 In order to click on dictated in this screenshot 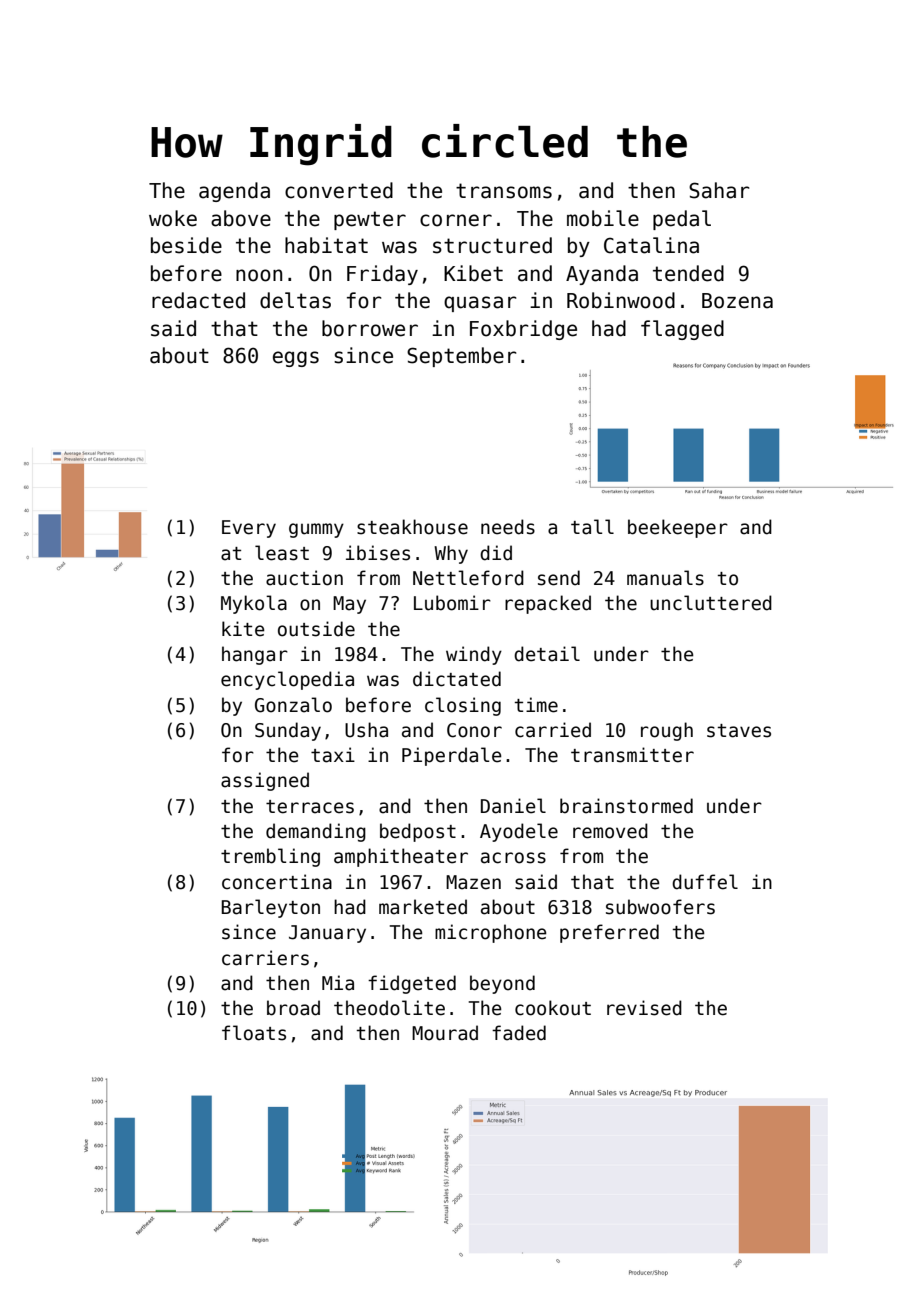, I will do `click(457, 679)`.
